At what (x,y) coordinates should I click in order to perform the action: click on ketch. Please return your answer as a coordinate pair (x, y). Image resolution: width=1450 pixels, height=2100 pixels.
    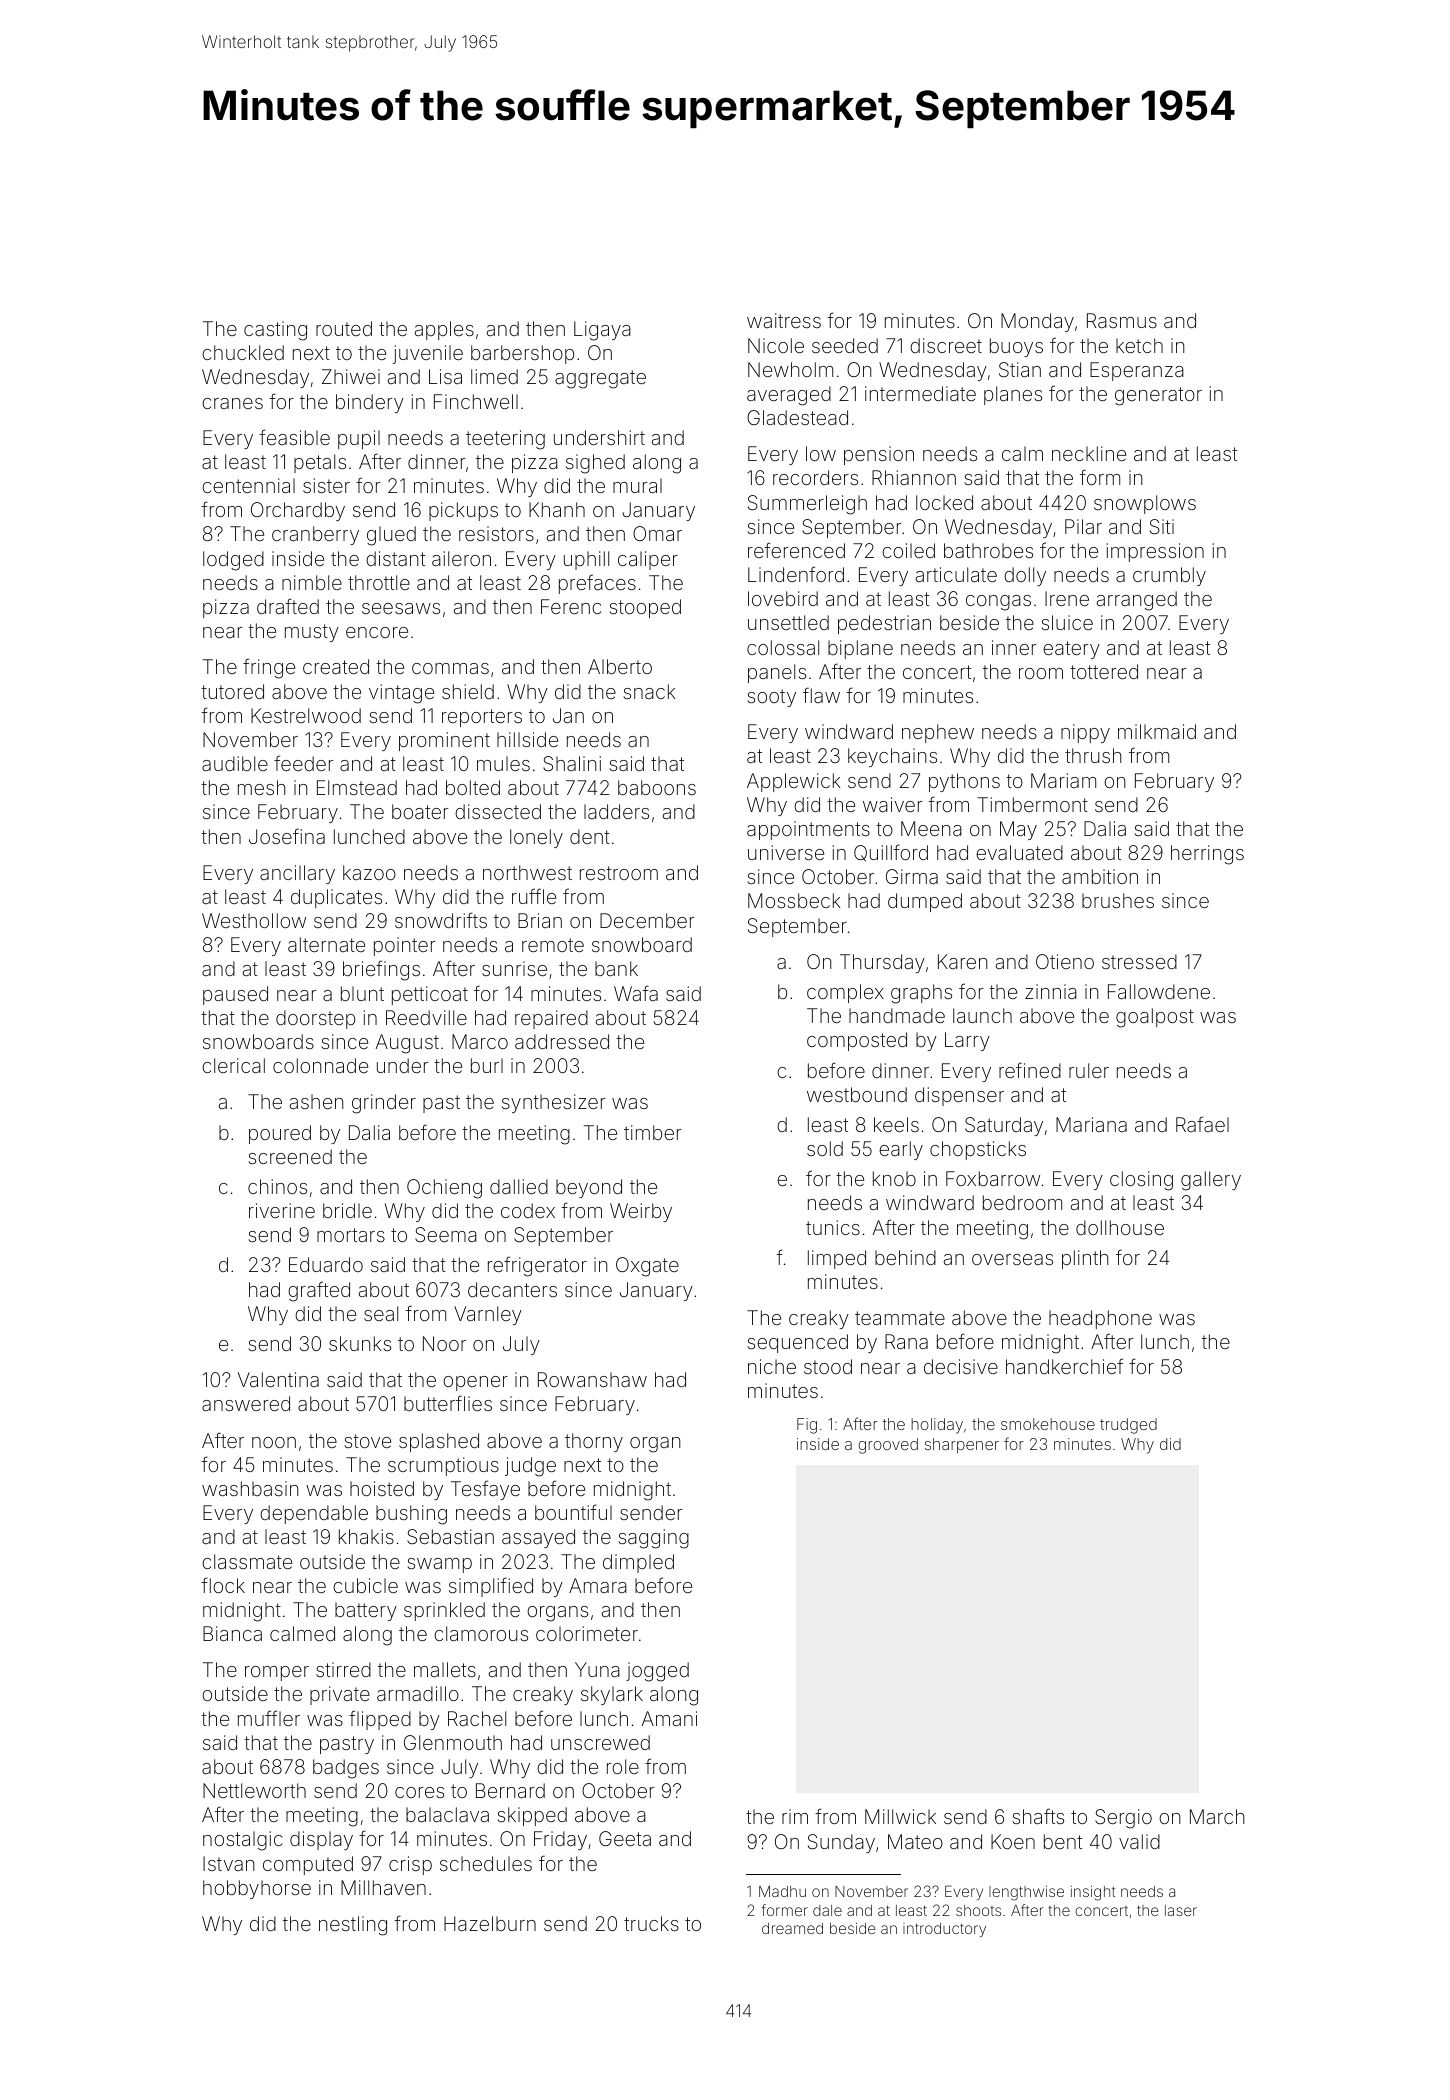
    Looking at the image, I should click on (1139, 345).
